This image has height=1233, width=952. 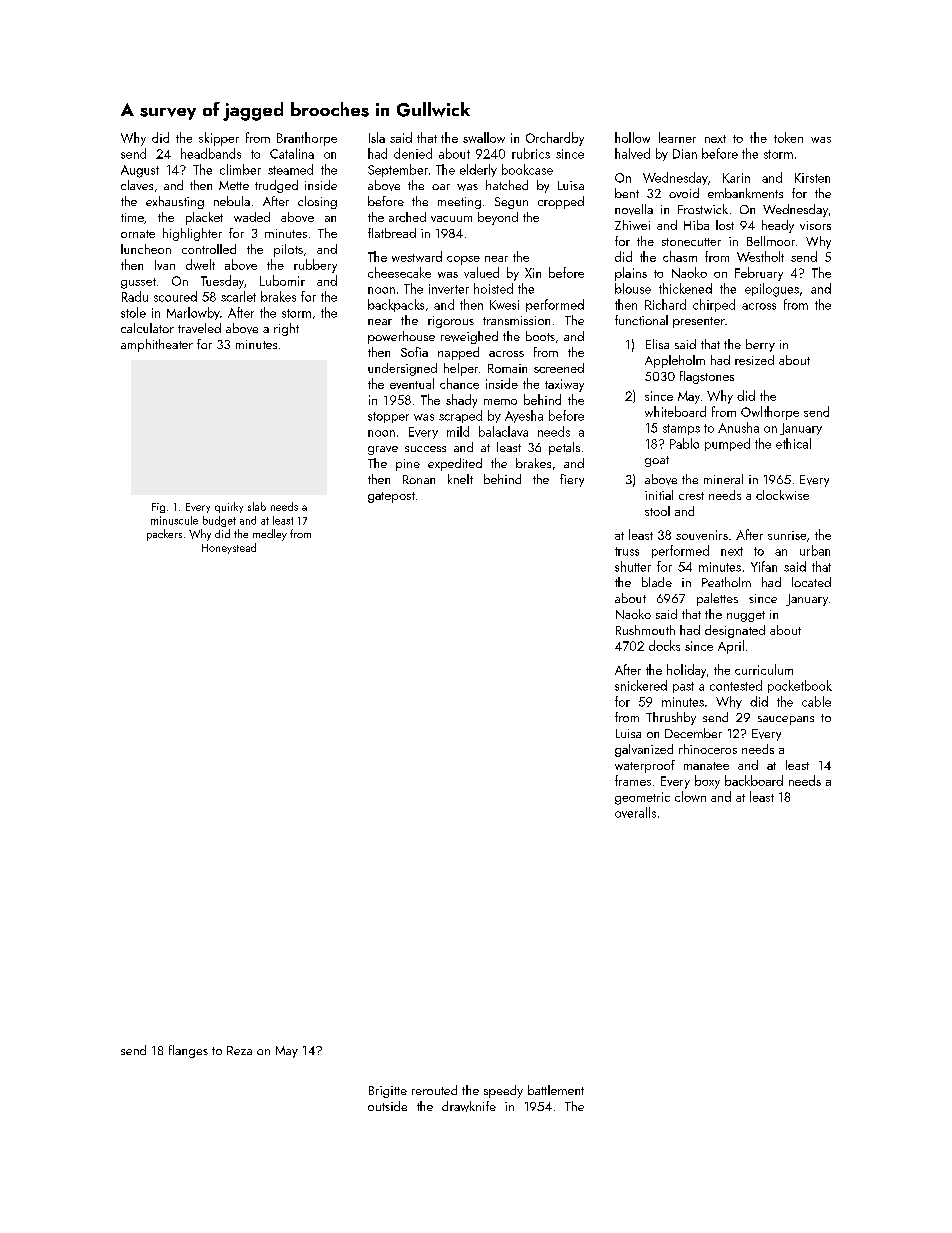 What do you see at coordinates (641, 685) in the image?
I see `snickered` at bounding box center [641, 685].
